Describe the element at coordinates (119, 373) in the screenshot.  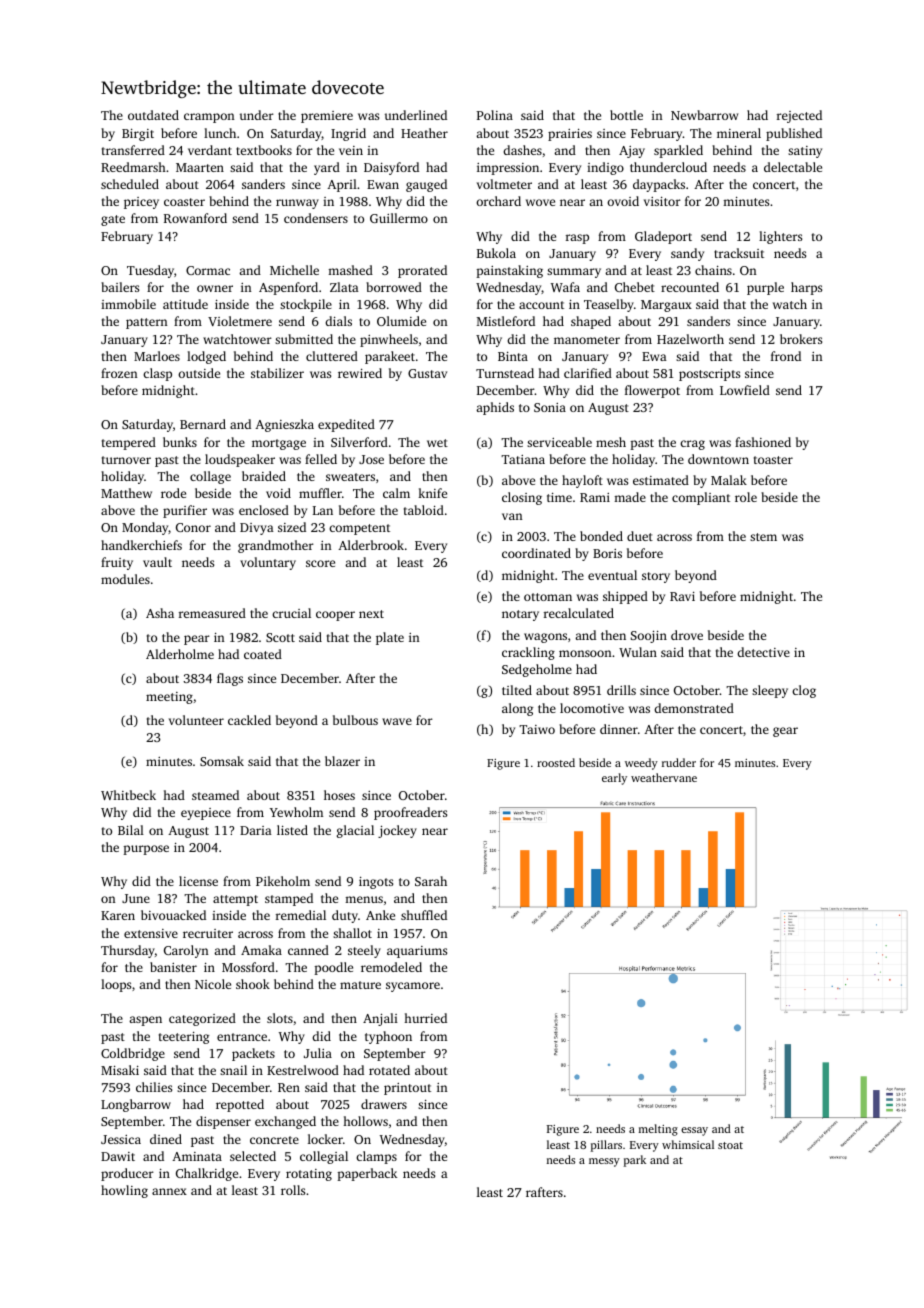
I see `frozen` at that location.
